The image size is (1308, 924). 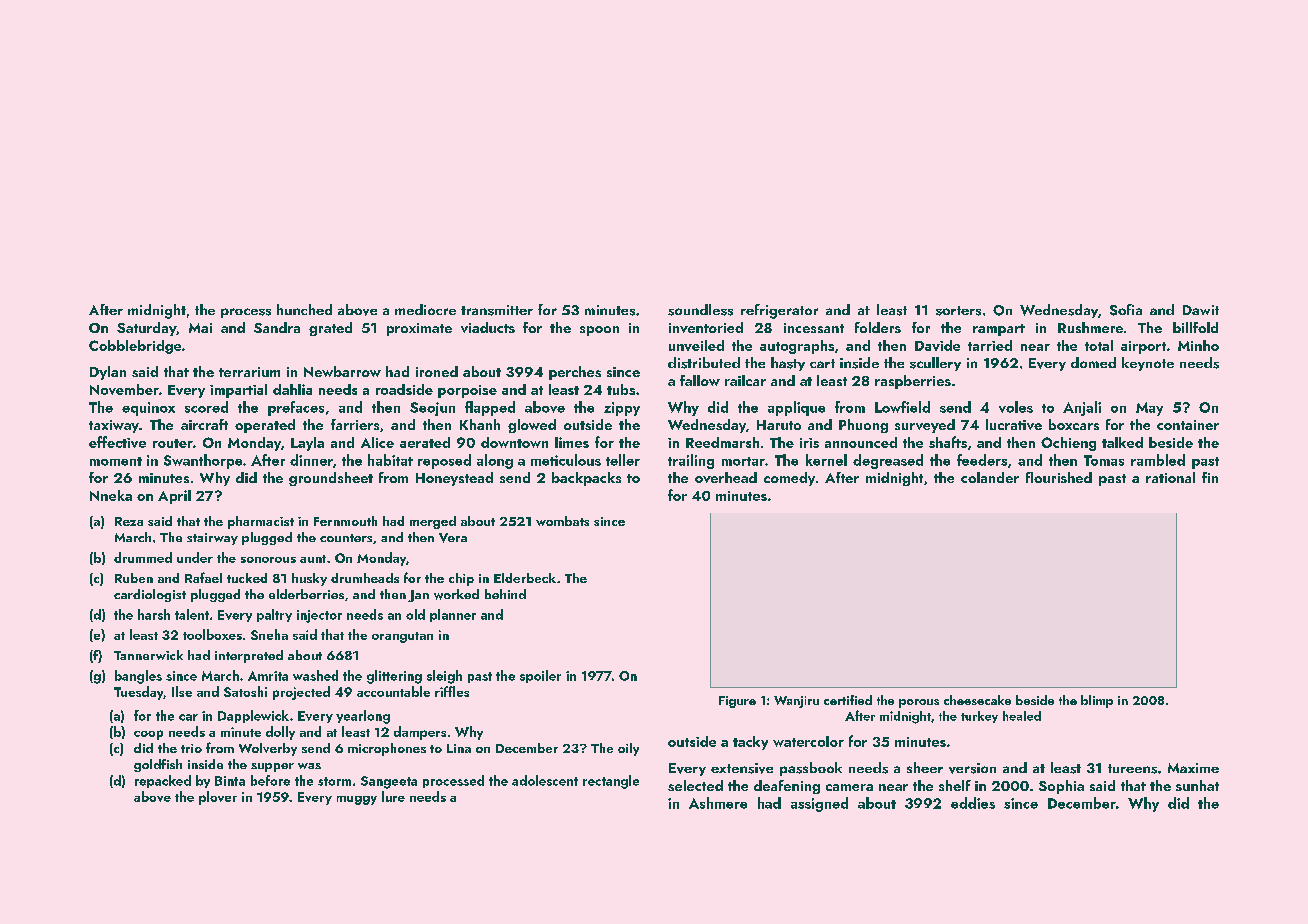 I want to click on spoon, so click(x=599, y=331).
